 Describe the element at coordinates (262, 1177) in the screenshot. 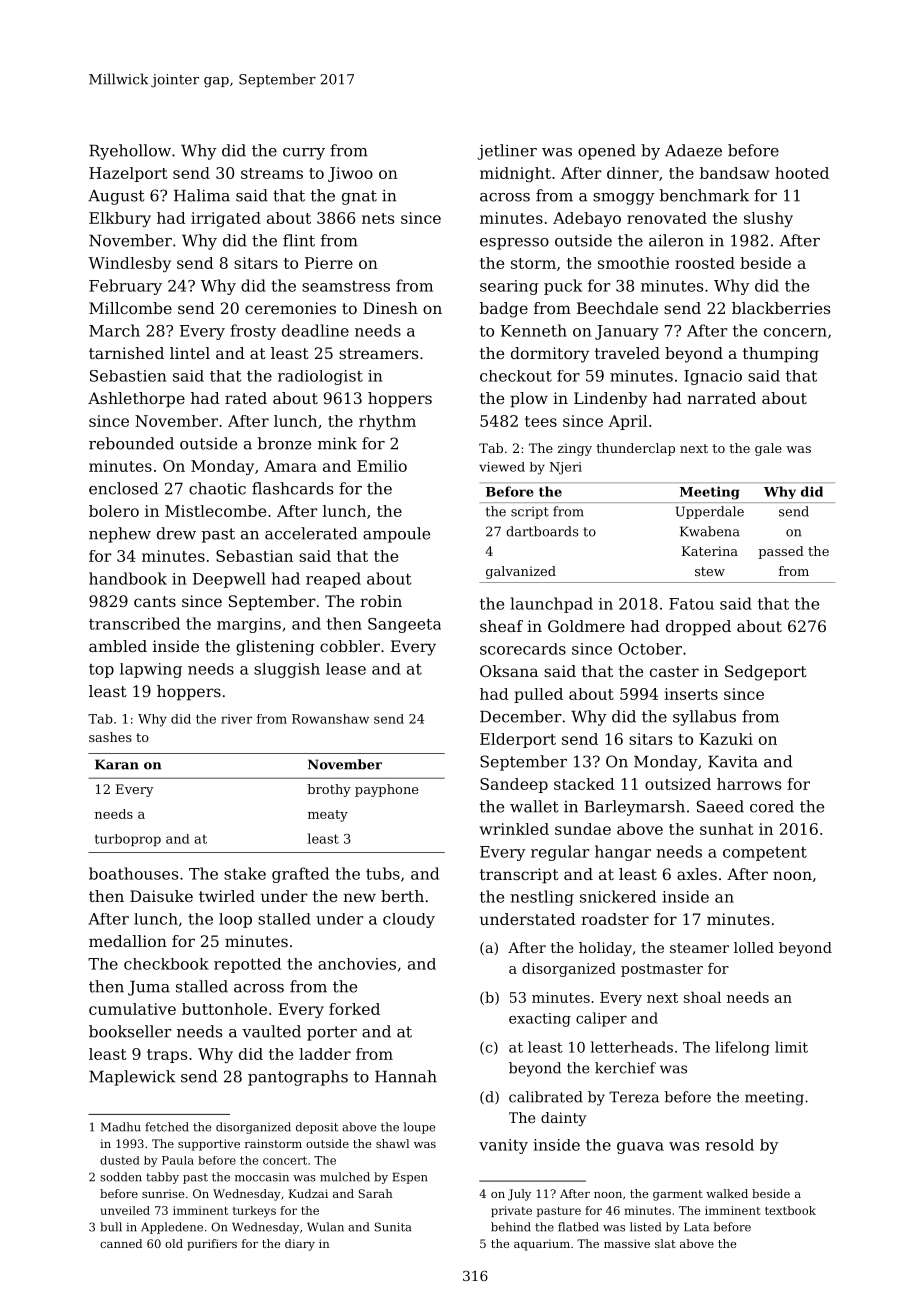

I see `moccasin` at that location.
